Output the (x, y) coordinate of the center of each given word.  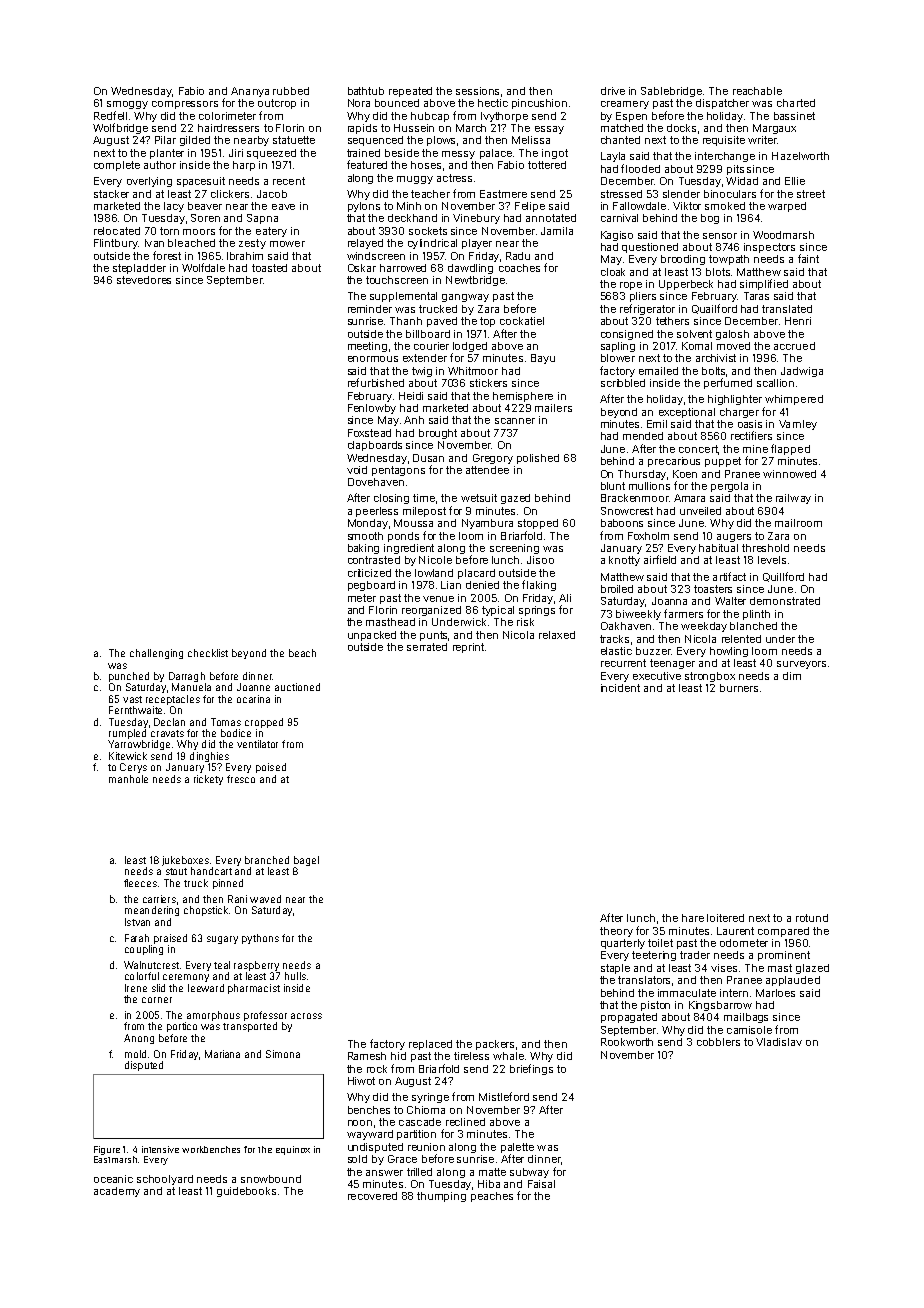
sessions (477, 91)
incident (620, 688)
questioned (650, 248)
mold (135, 1054)
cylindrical (432, 244)
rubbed (291, 91)
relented (741, 639)
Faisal (541, 1184)
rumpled (127, 734)
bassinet (794, 116)
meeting (367, 347)
